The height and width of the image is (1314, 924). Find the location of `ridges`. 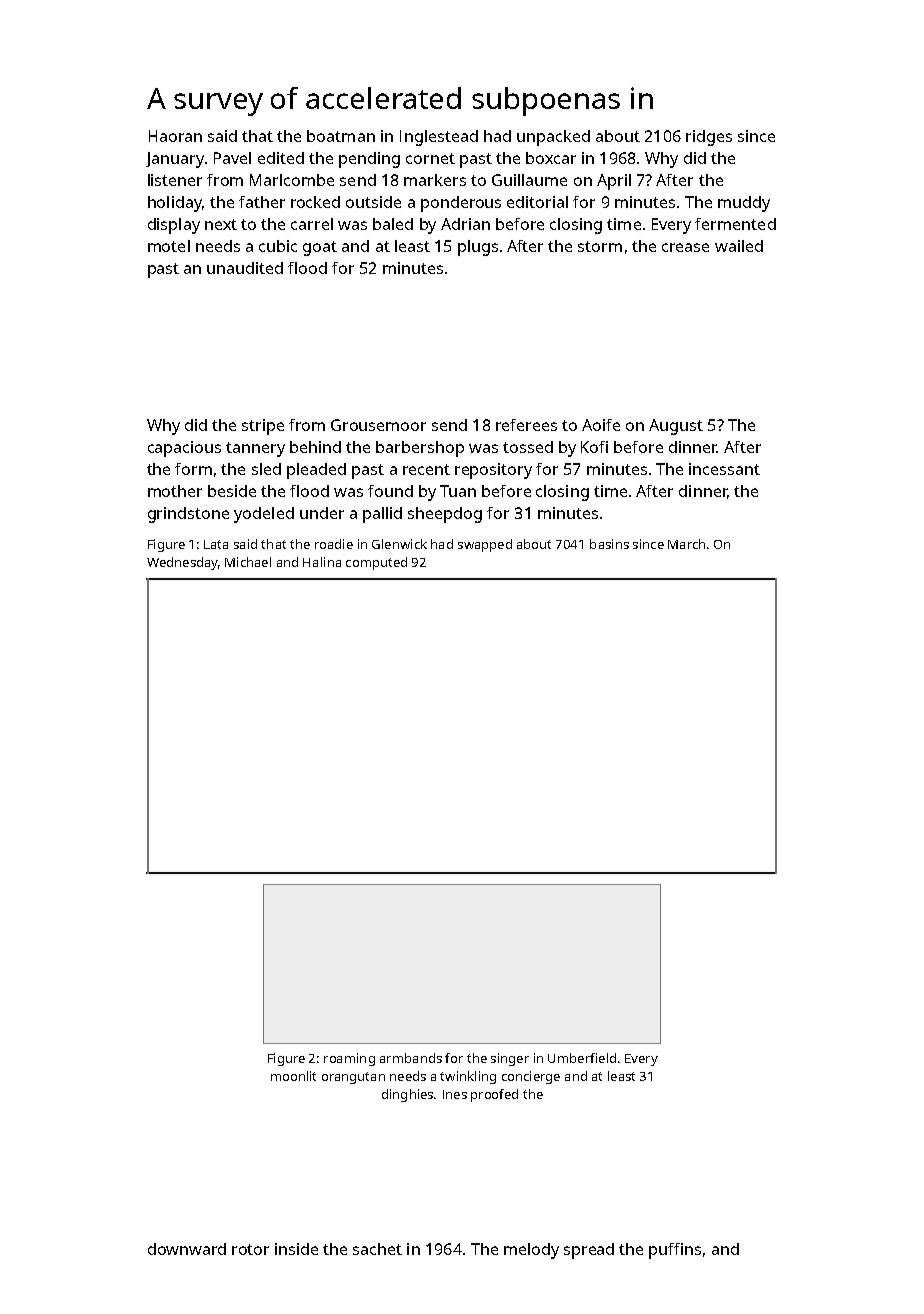

ridges is located at coordinates (709, 138).
